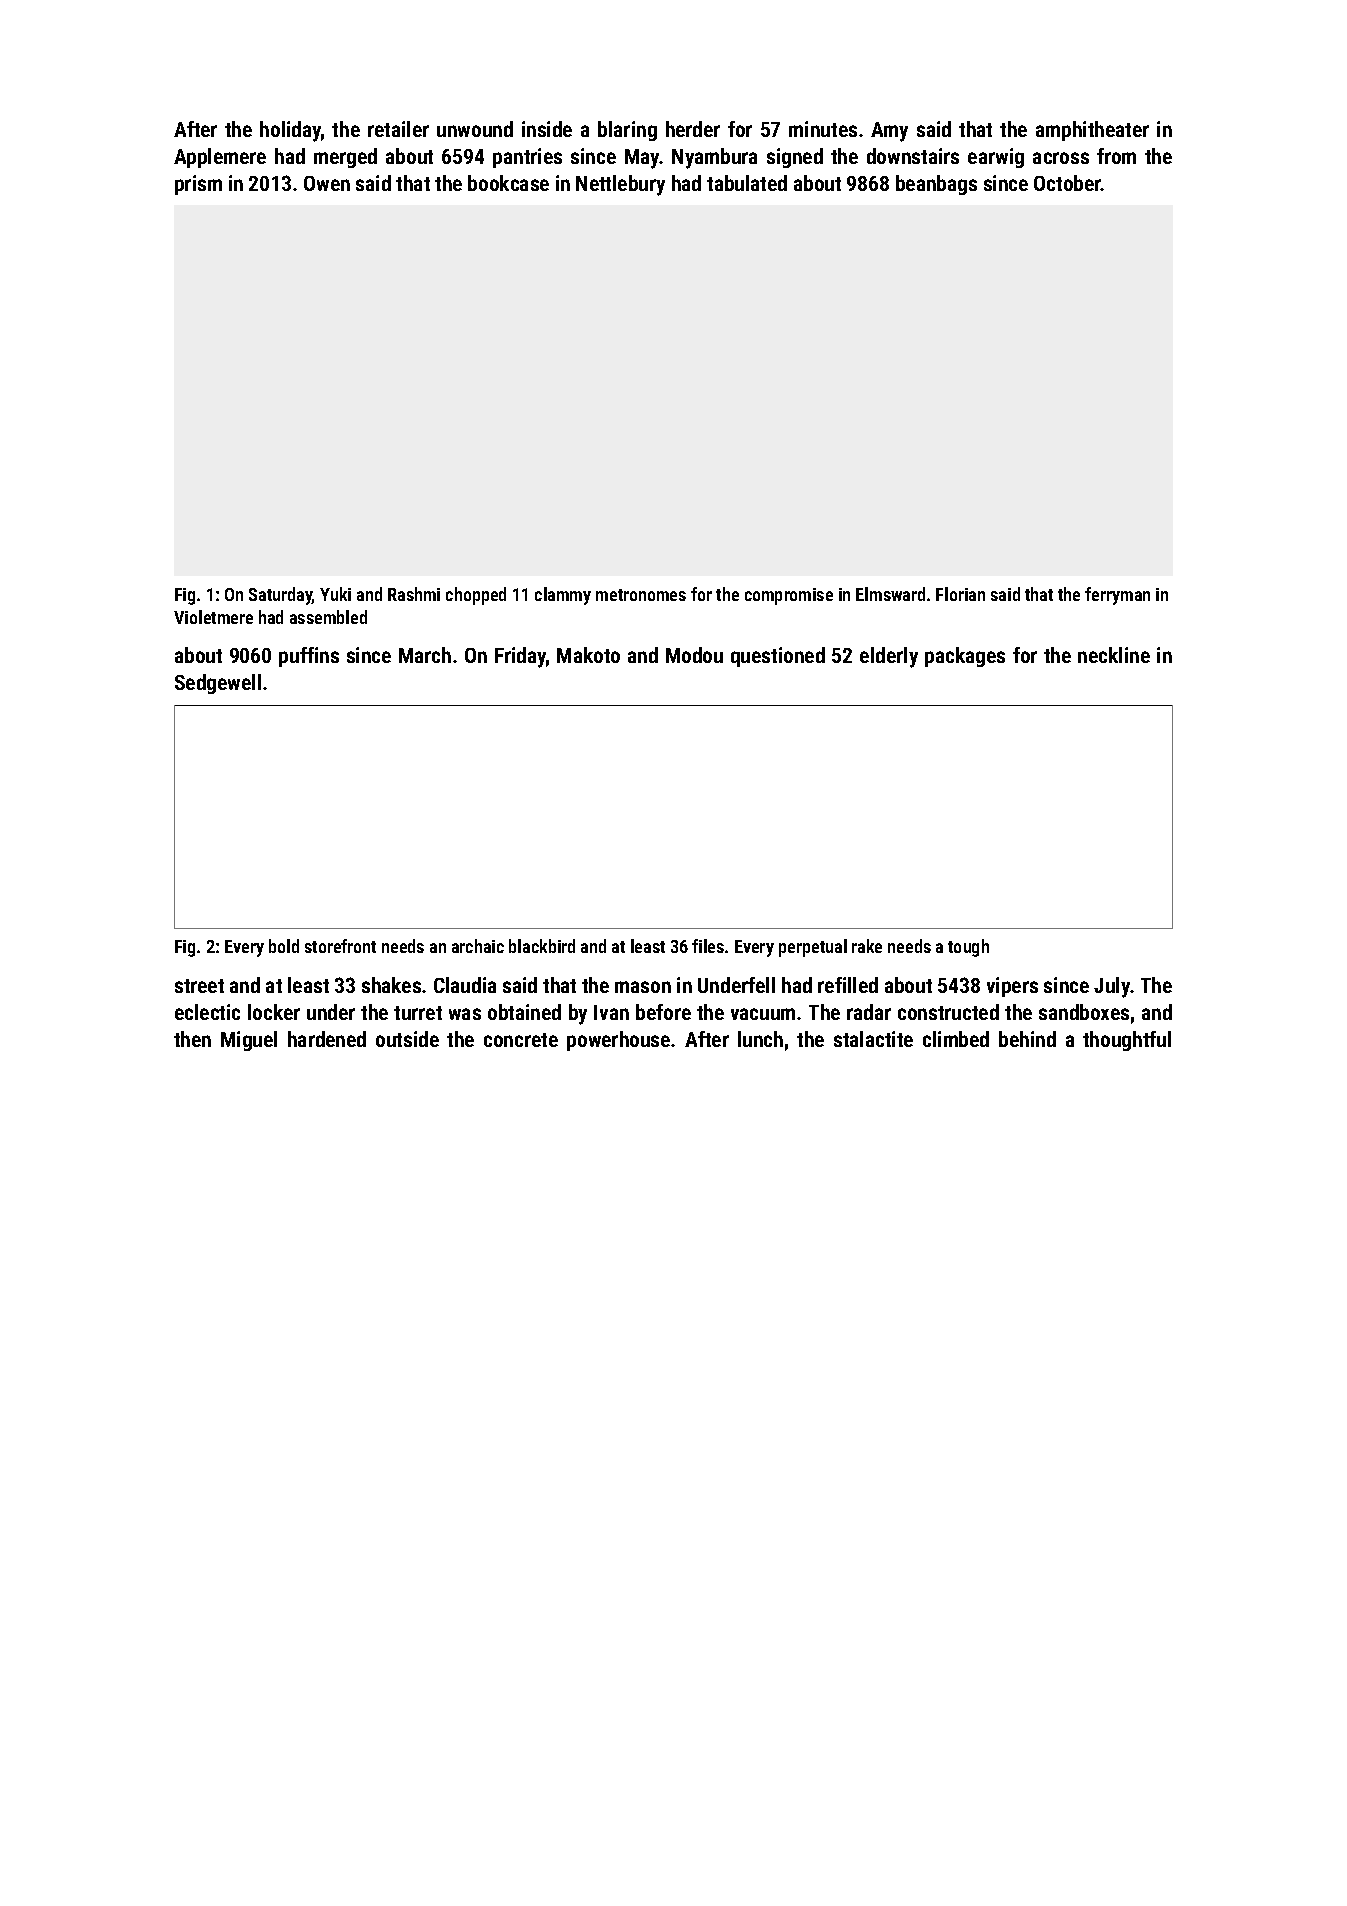 Image resolution: width=1347 pixels, height=1906 pixels. I want to click on March, so click(425, 655).
